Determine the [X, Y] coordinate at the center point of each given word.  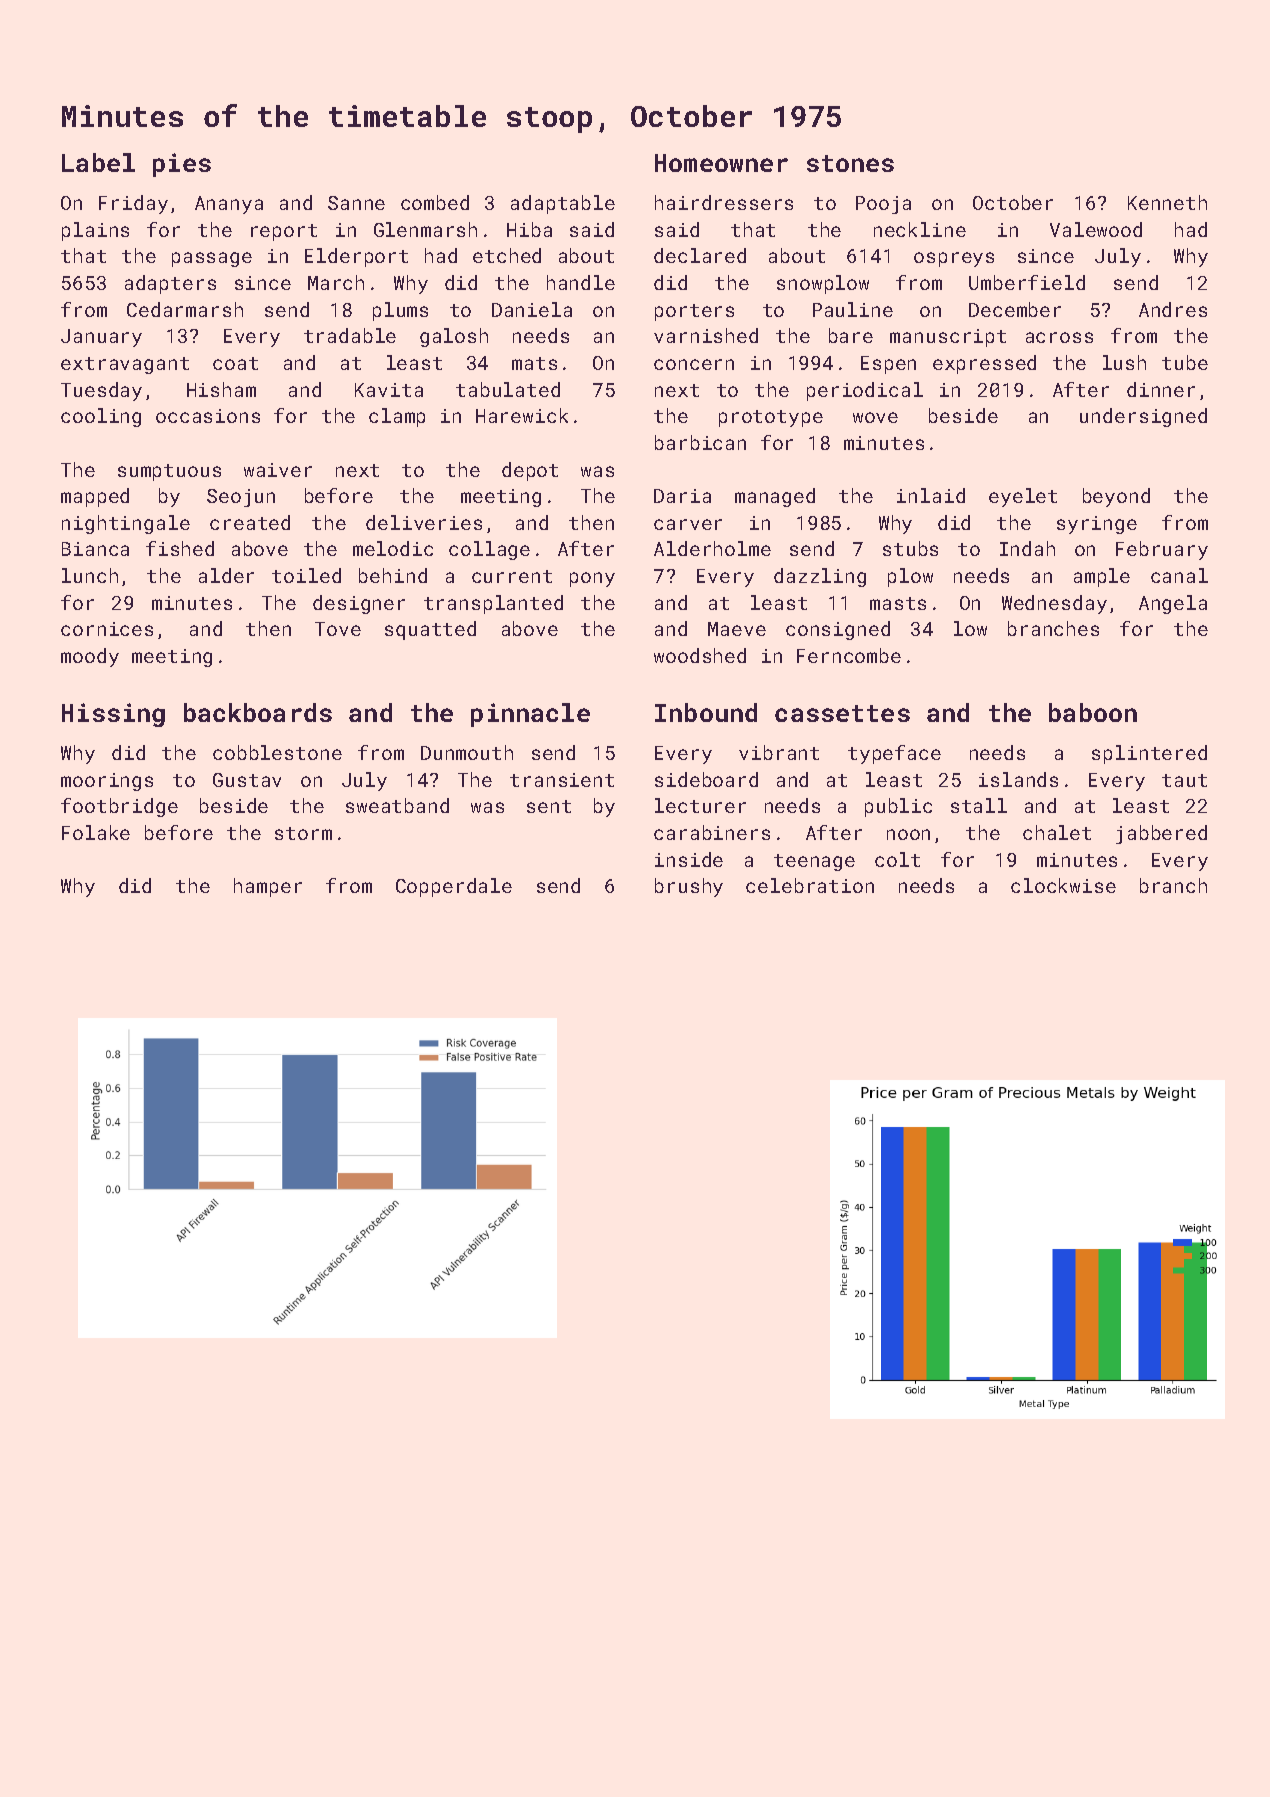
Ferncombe [849, 655]
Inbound [706, 712]
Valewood [1096, 229]
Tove [338, 629]
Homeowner [721, 163]
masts [898, 603]
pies [182, 165]
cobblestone [277, 752]
